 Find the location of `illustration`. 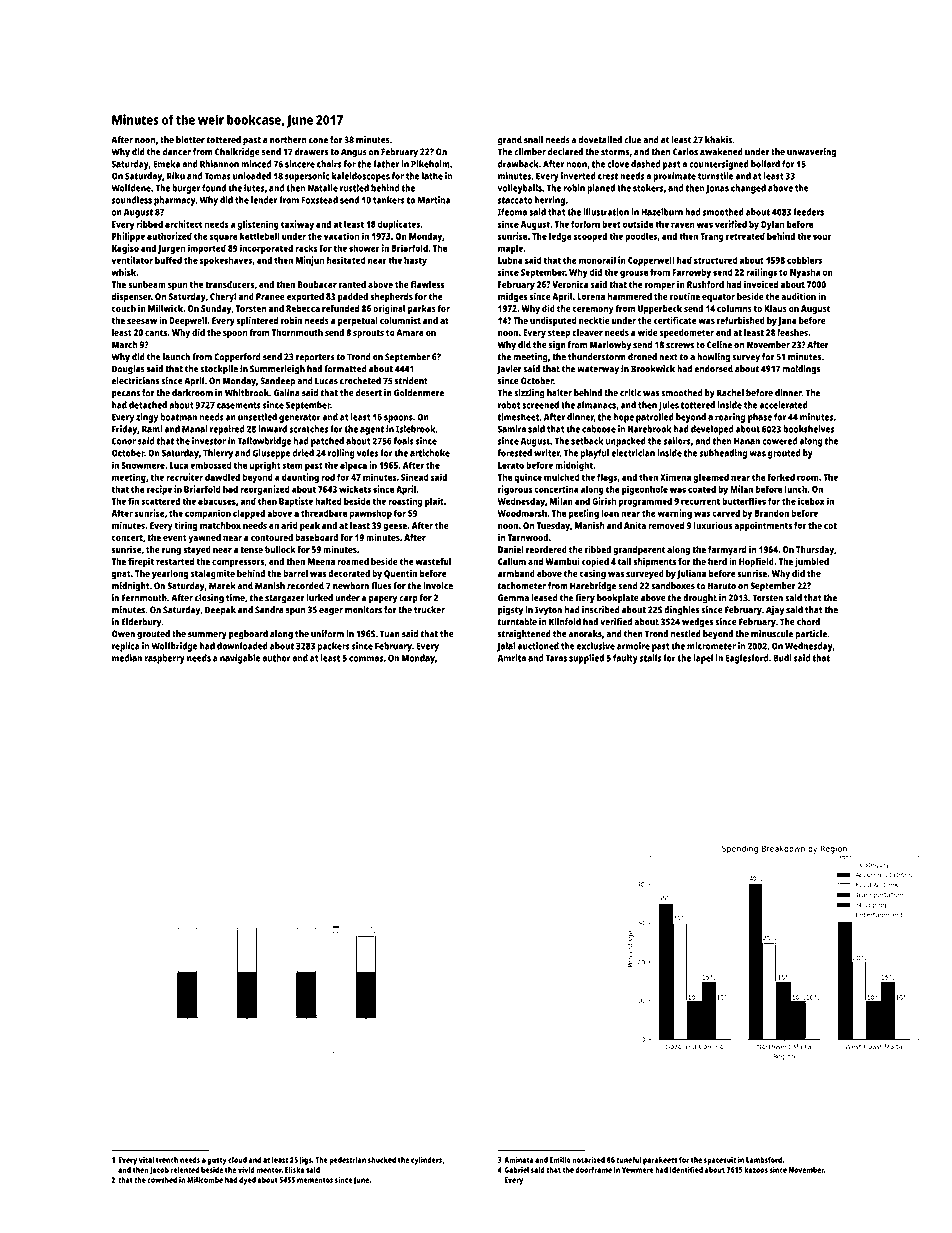

illustration is located at coordinates (606, 212).
